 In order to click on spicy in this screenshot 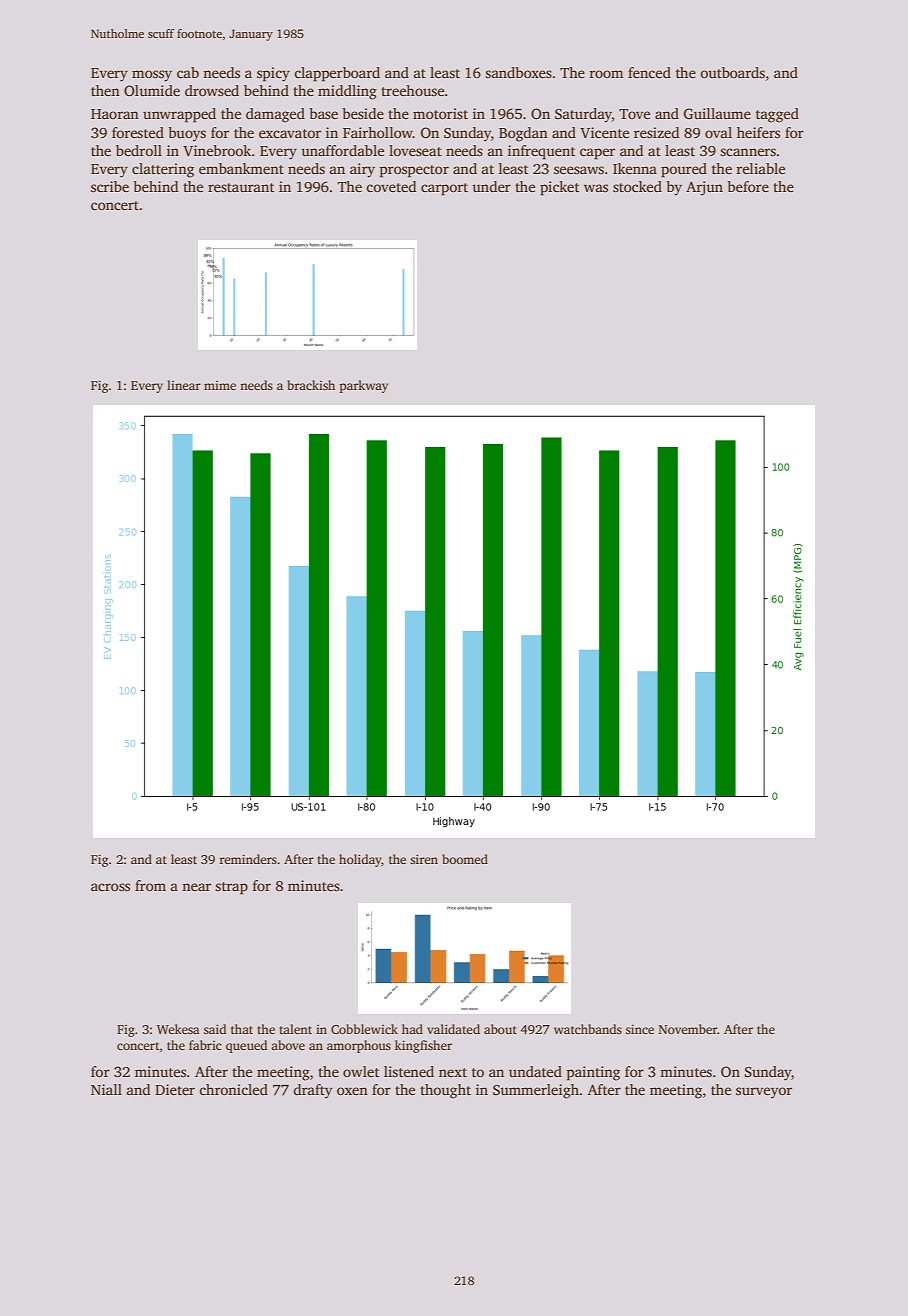, I will do `click(273, 74)`.
